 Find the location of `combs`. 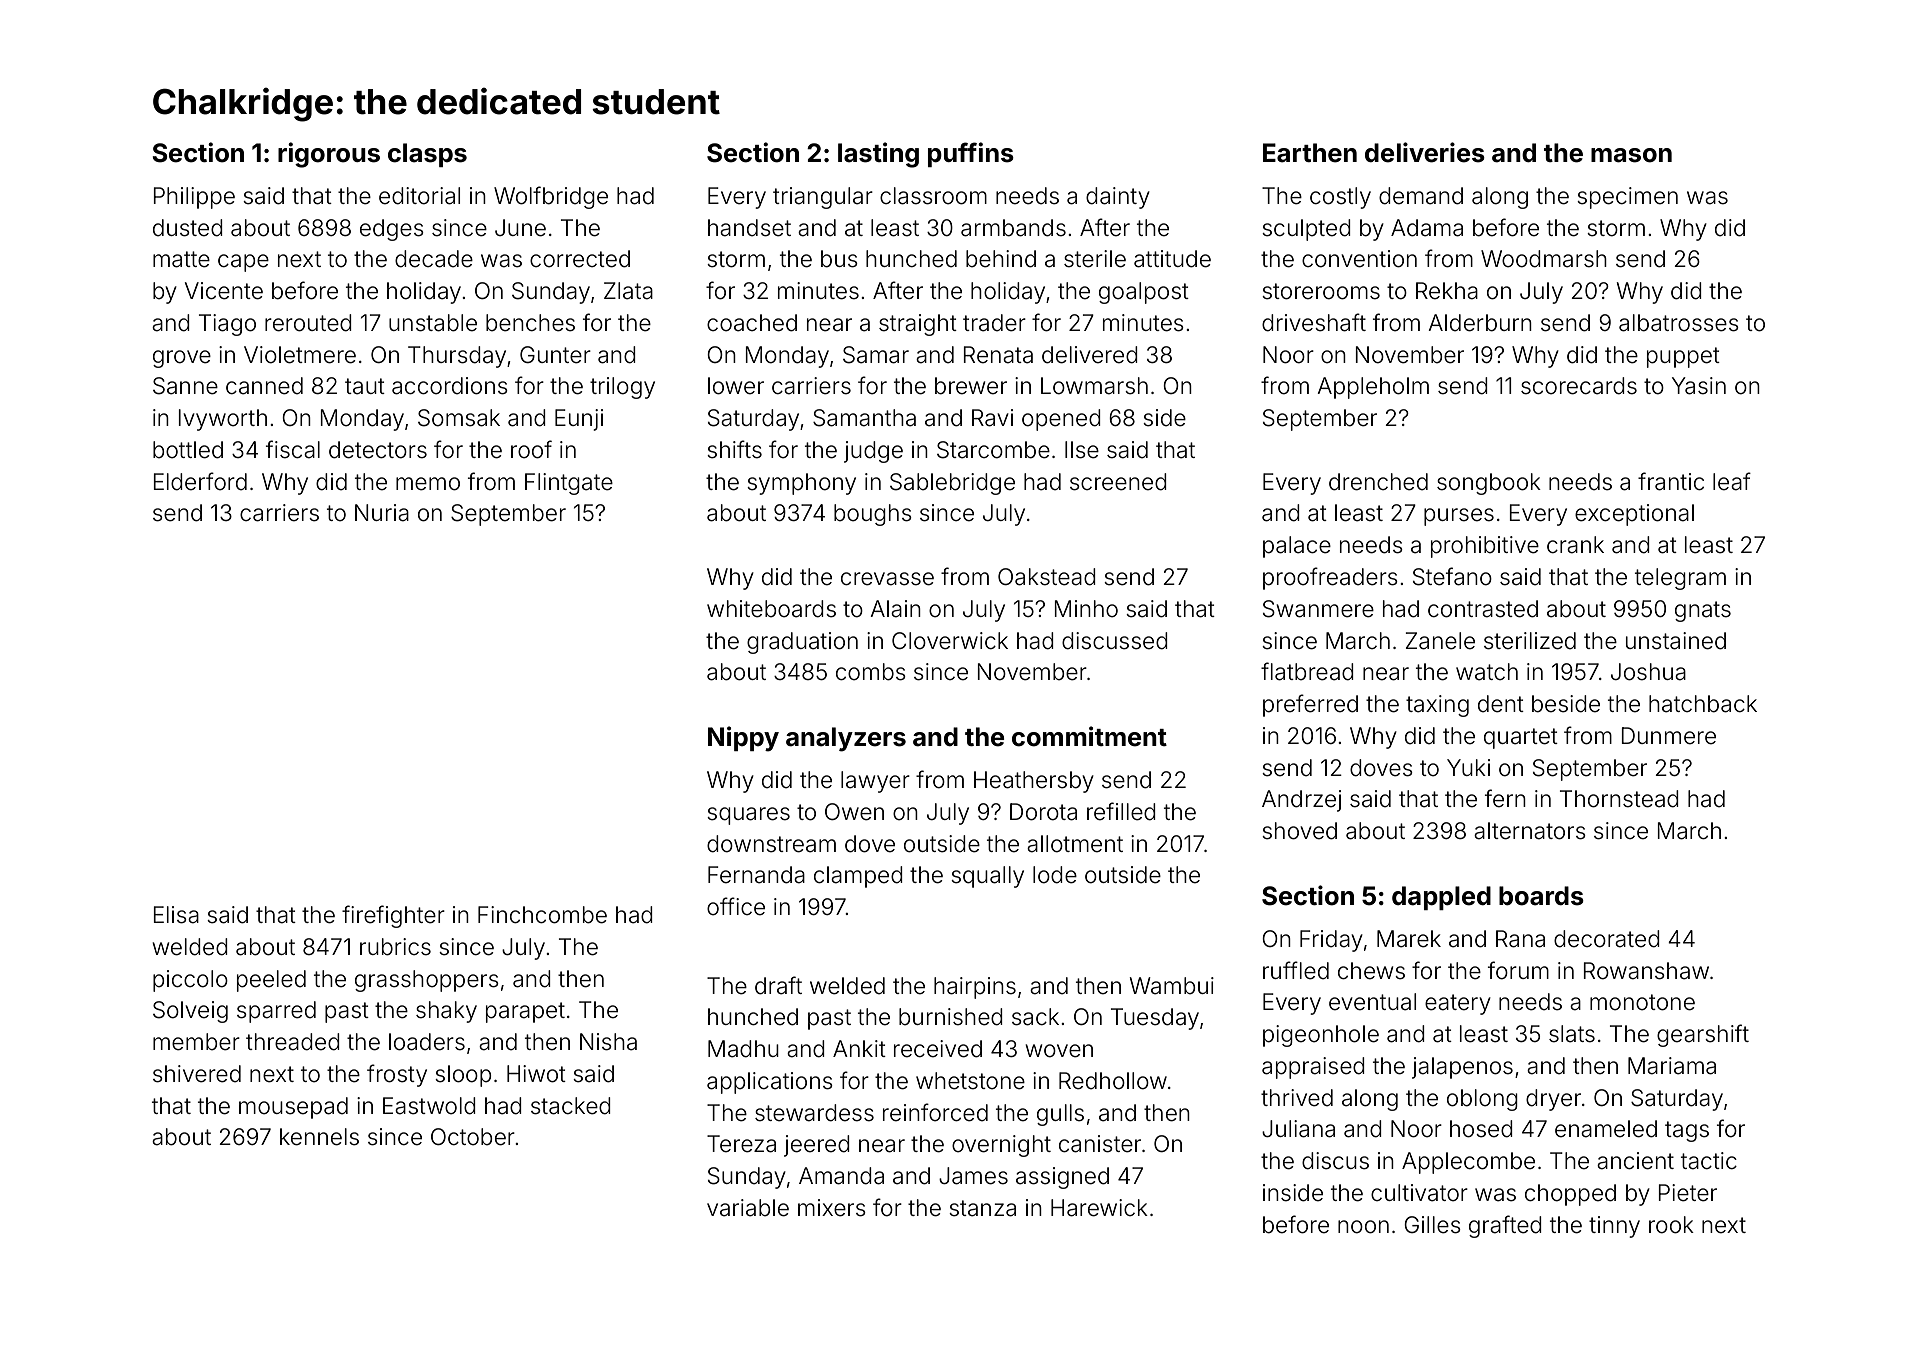

combs is located at coordinates (871, 672).
